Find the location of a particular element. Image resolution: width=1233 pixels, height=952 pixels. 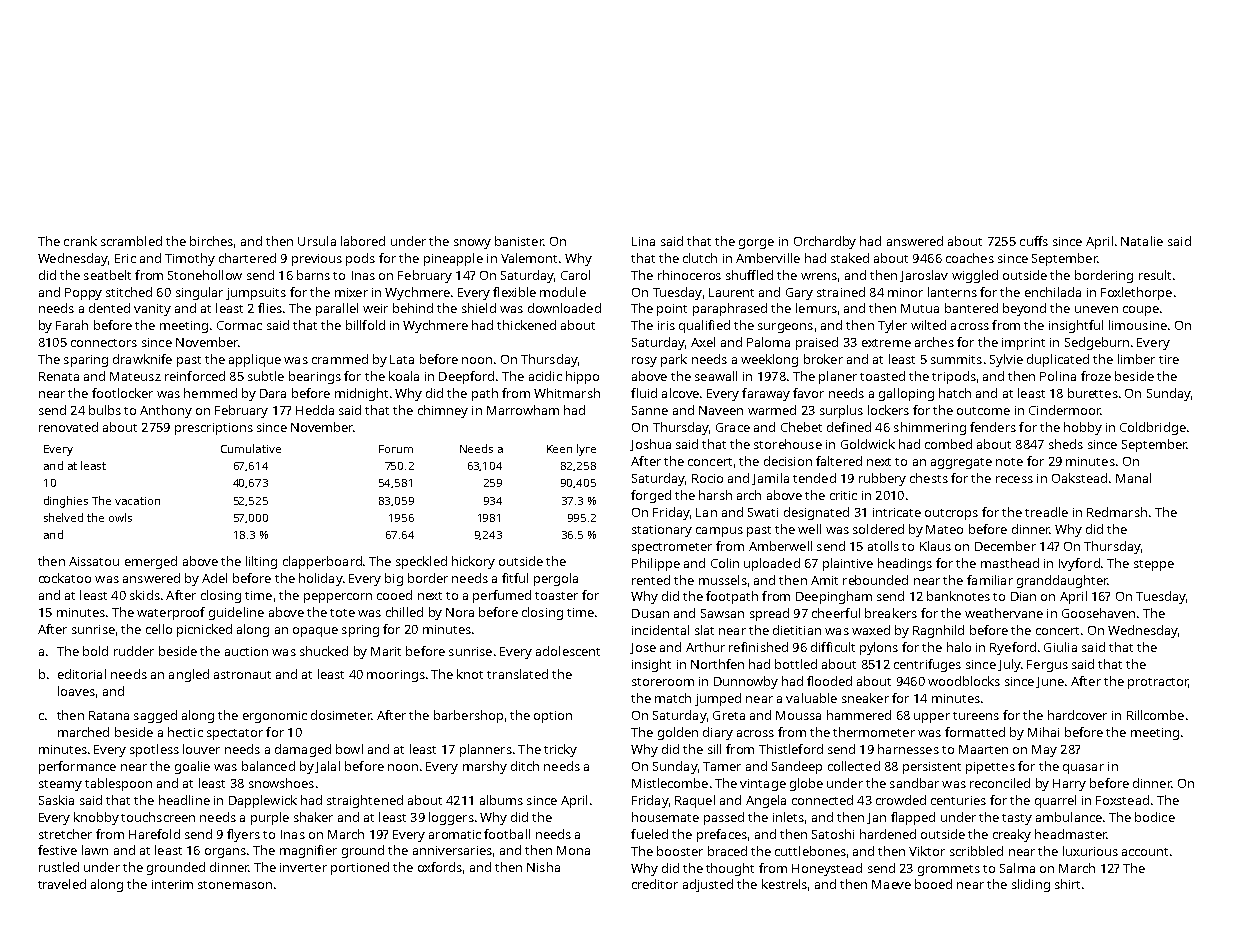

emerged is located at coordinates (151, 562).
